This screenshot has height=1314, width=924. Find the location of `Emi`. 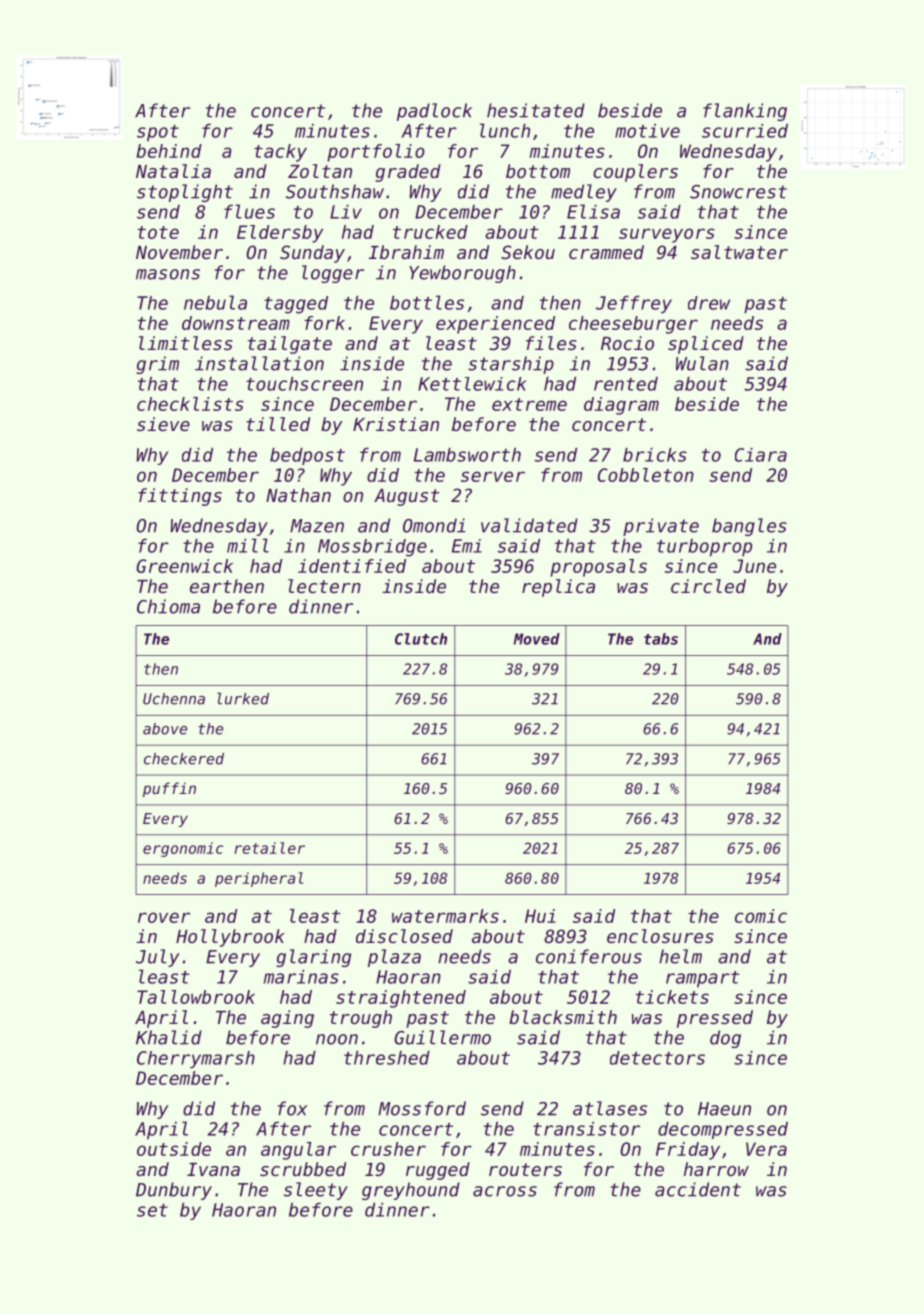

Emi is located at coordinates (467, 546).
